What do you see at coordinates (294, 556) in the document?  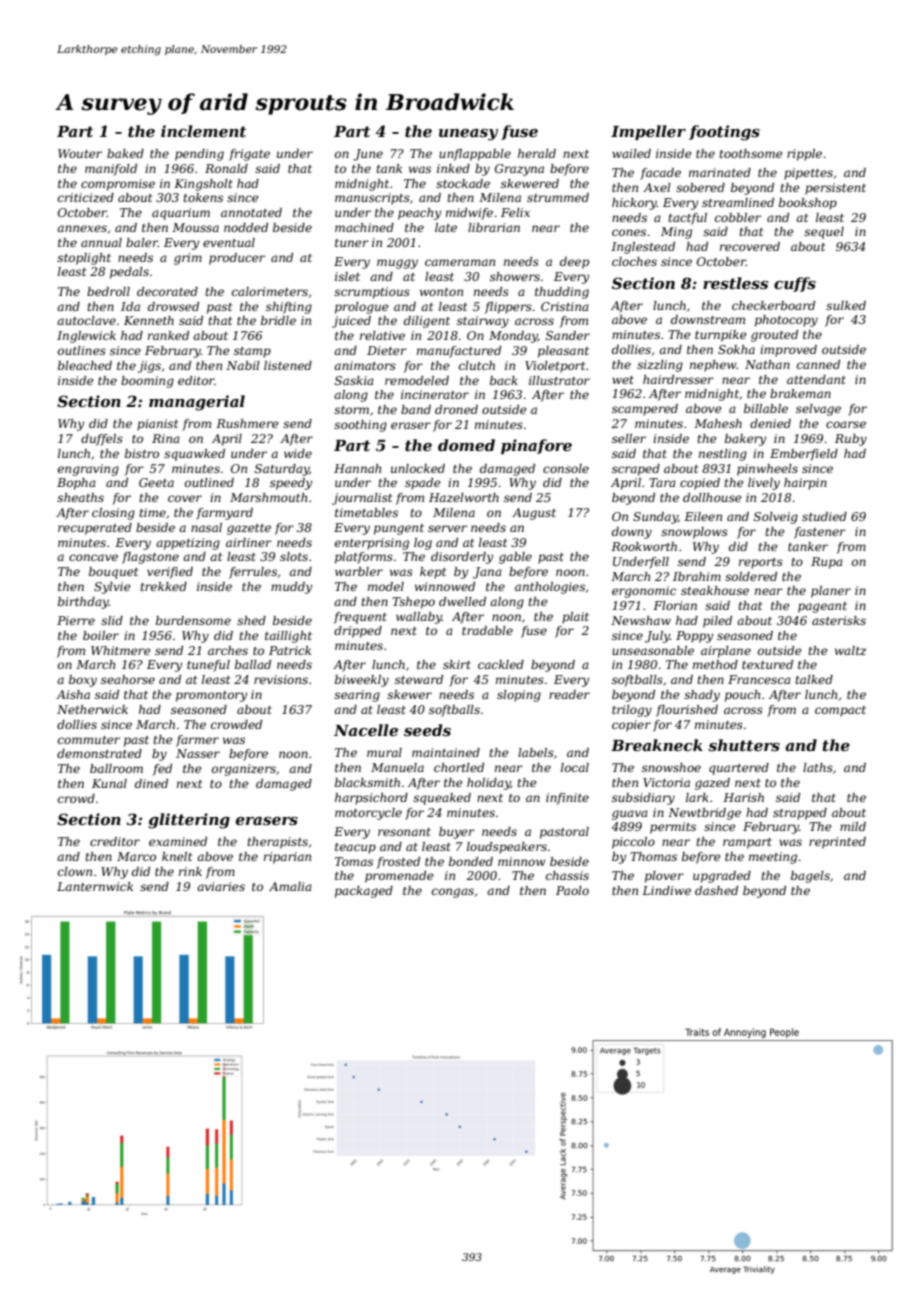 I see `slots` at bounding box center [294, 556].
